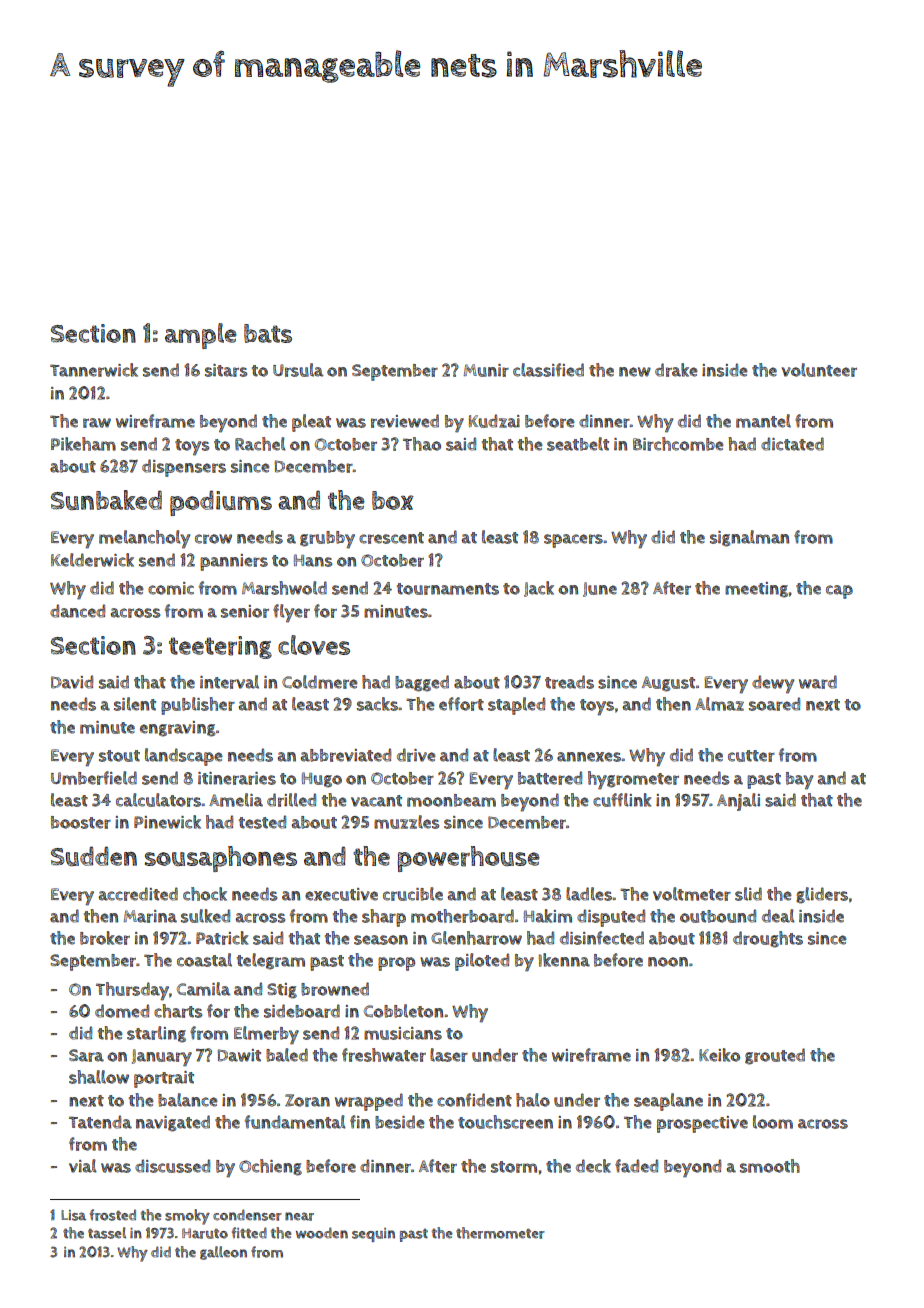 Image resolution: width=924 pixels, height=1308 pixels. What do you see at coordinates (172, 1166) in the screenshot?
I see `discussed` at bounding box center [172, 1166].
